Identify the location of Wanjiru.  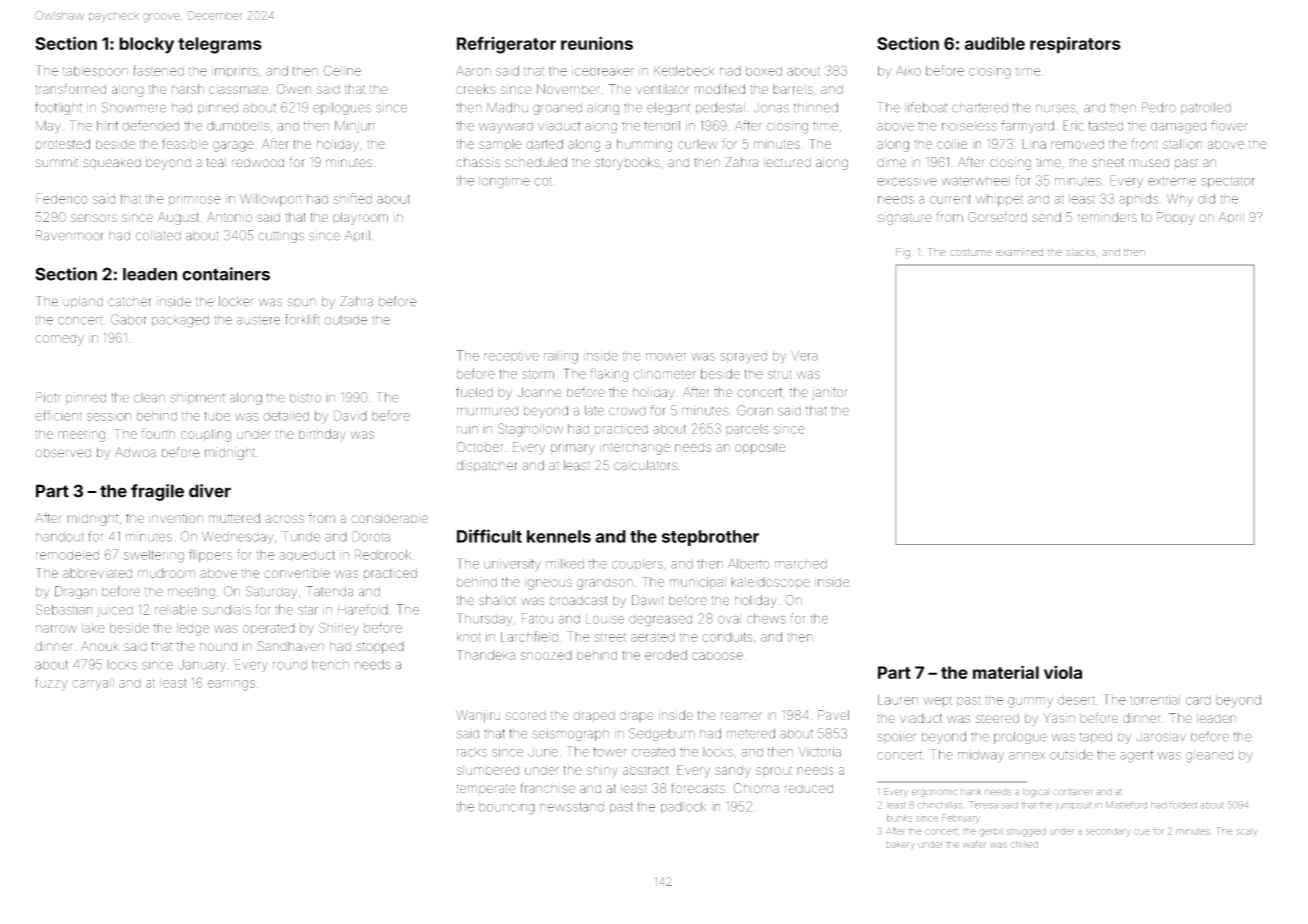
(478, 716).
